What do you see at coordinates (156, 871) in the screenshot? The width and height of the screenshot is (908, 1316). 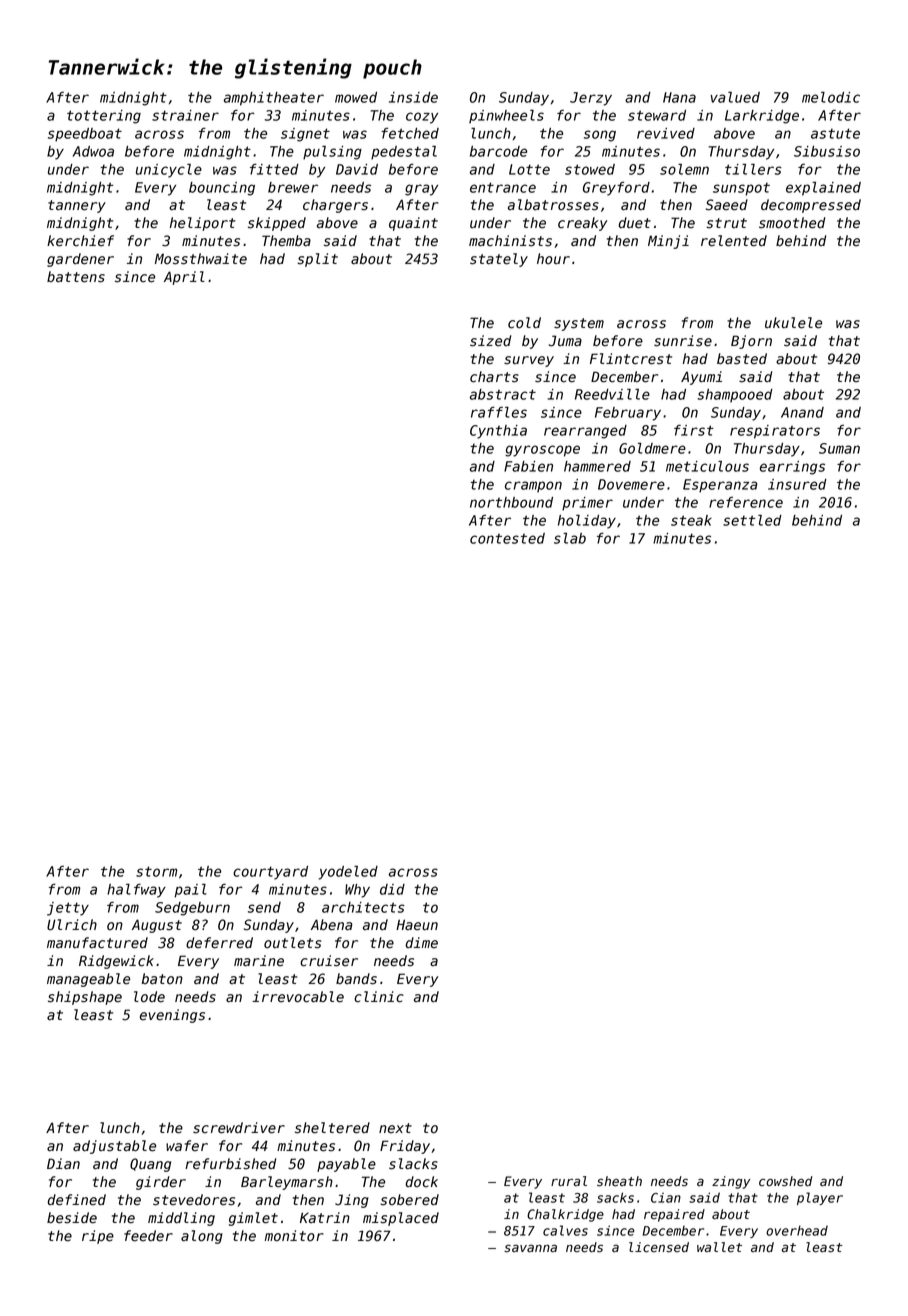 I see `storm` at bounding box center [156, 871].
